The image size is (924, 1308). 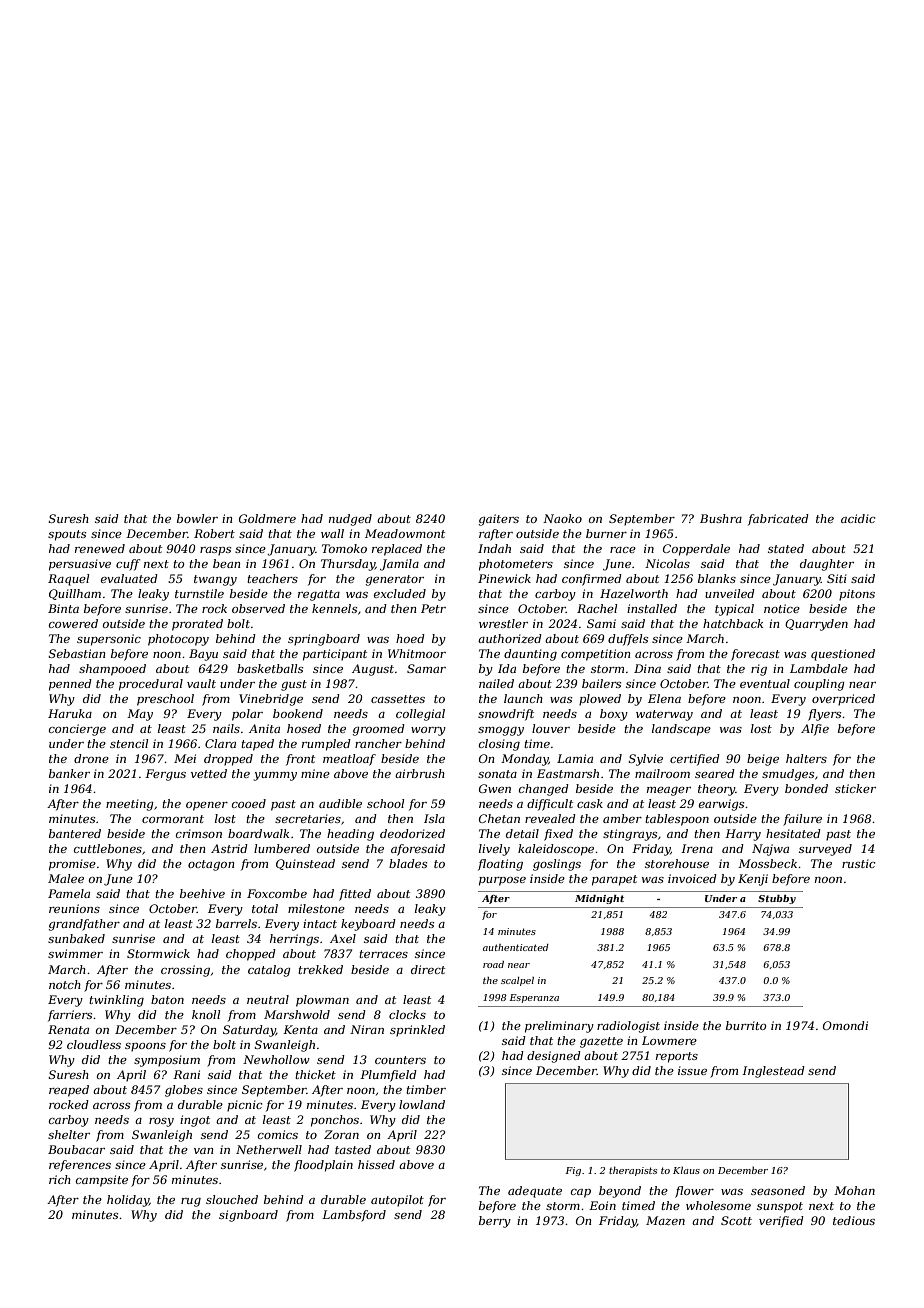 What do you see at coordinates (236, 923) in the screenshot?
I see `barrels` at bounding box center [236, 923].
